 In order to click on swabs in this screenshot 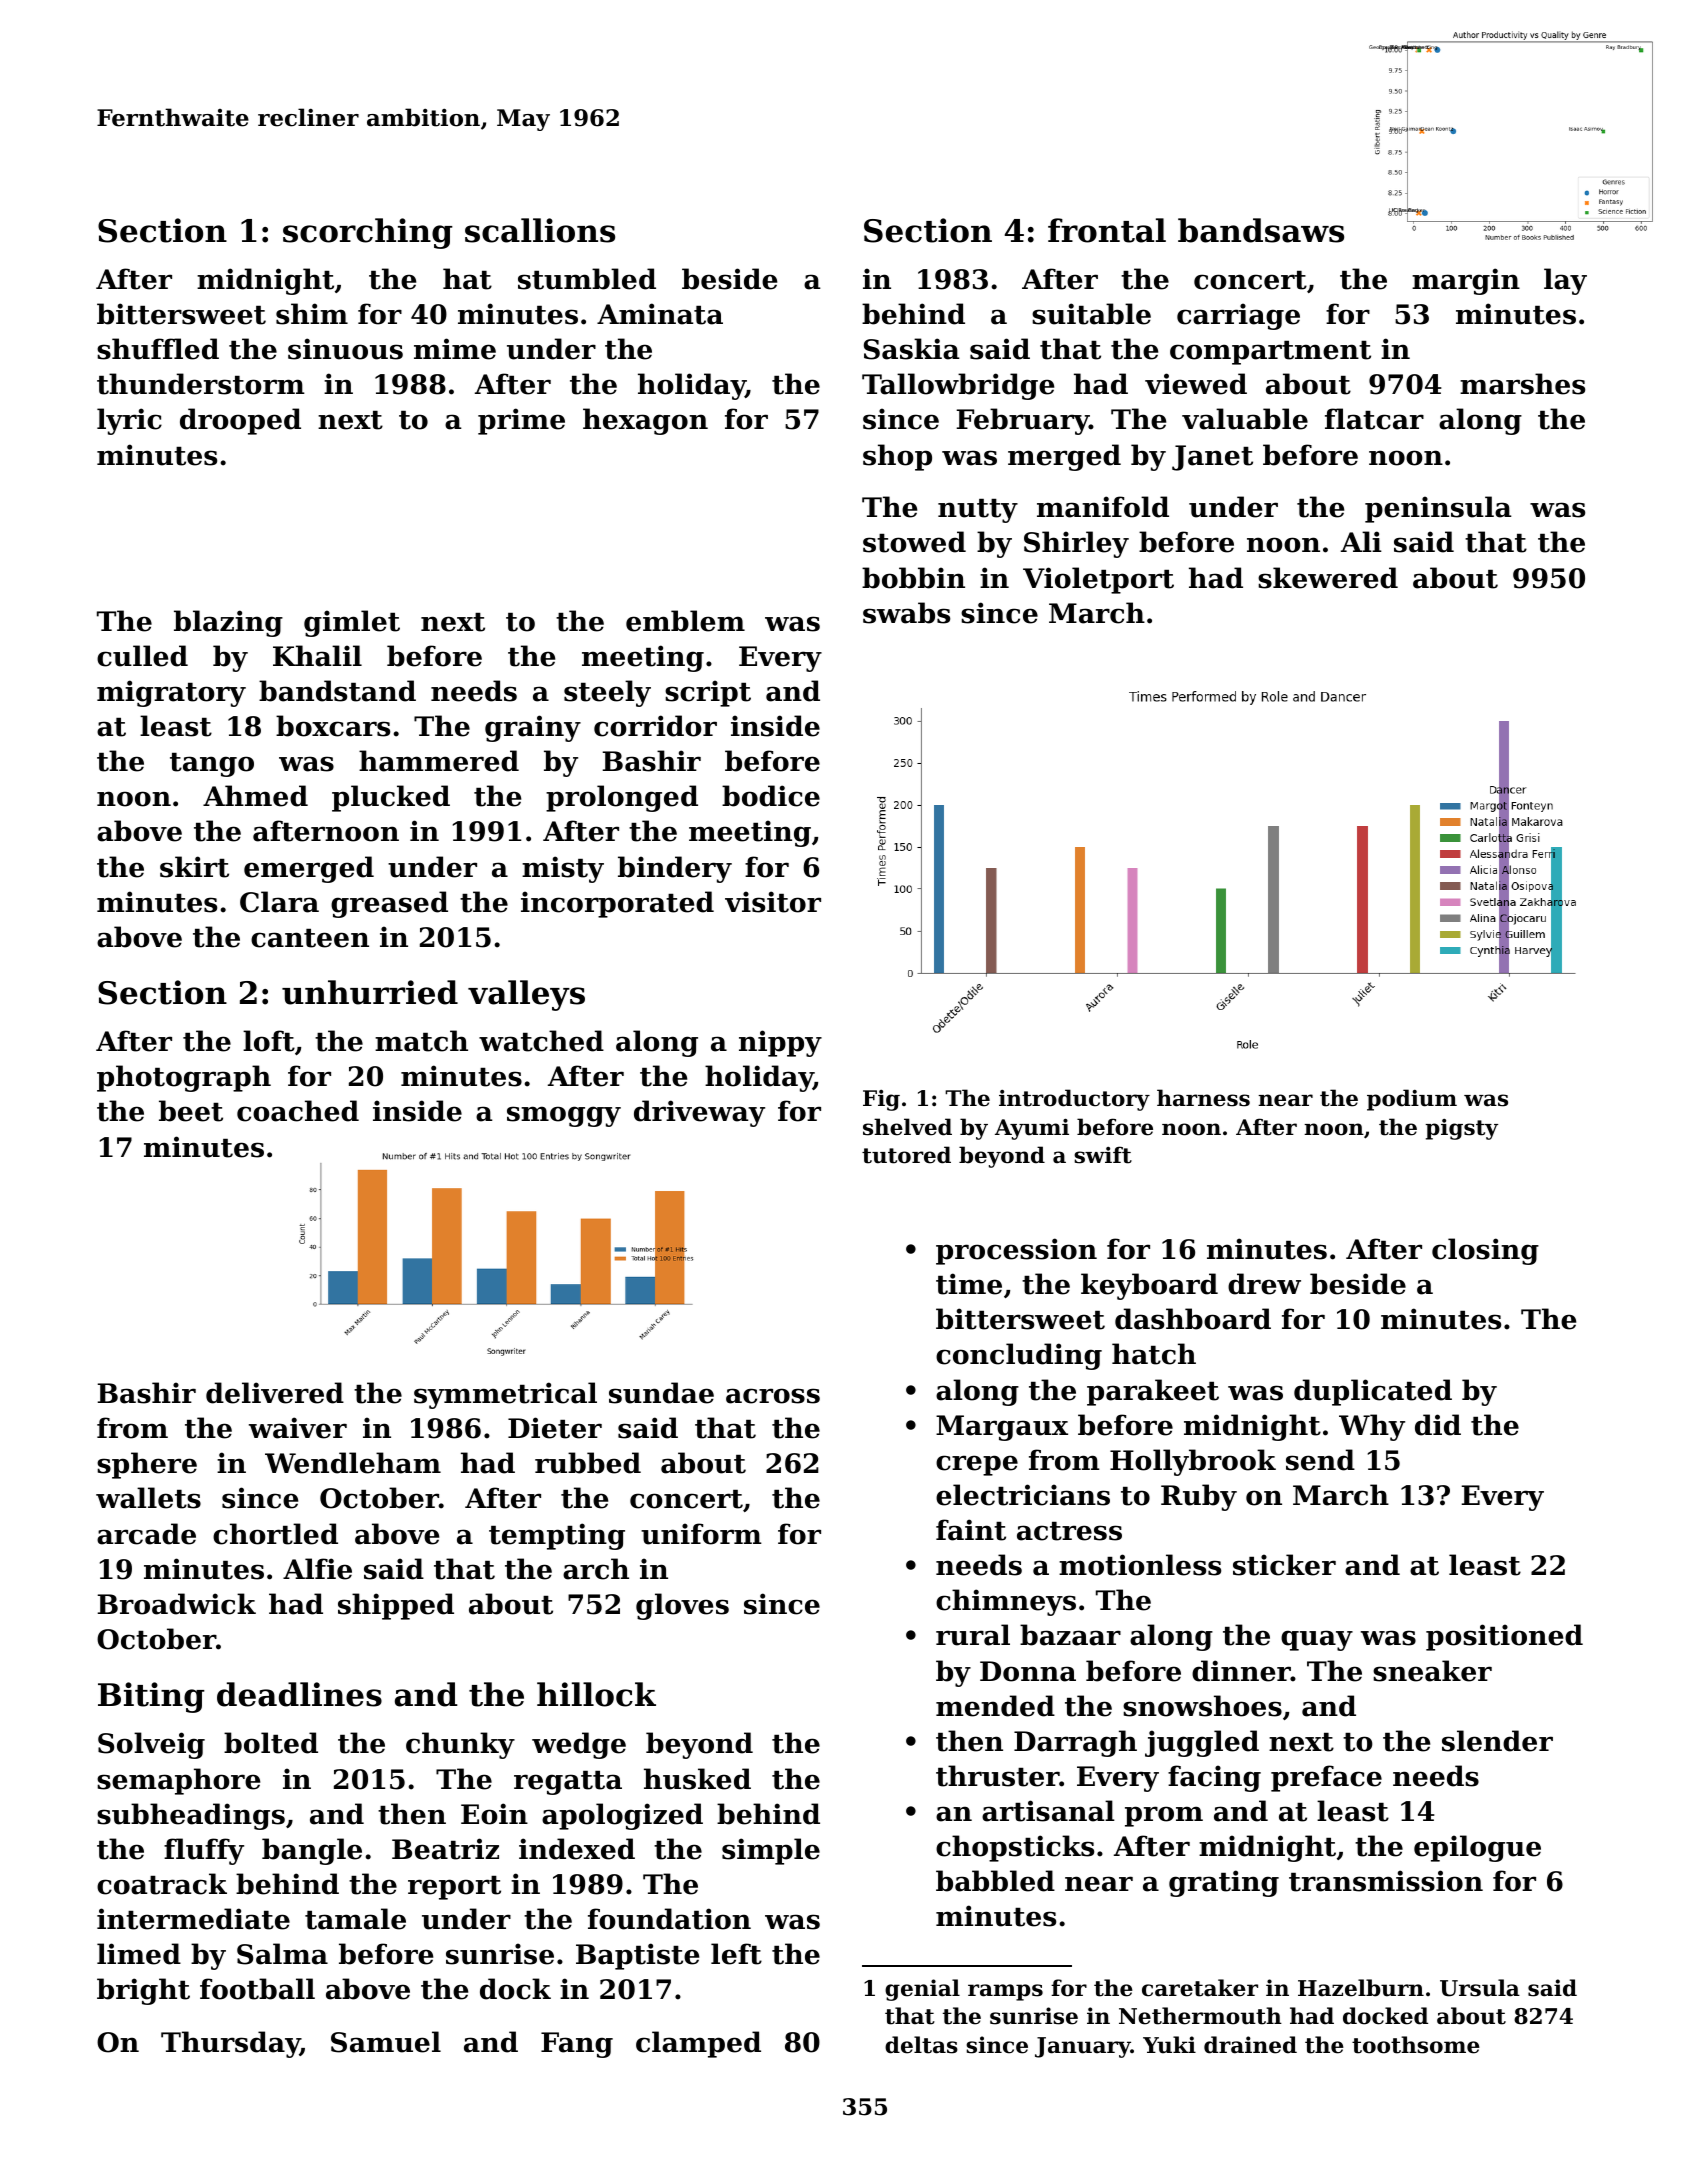, I will do `click(906, 613)`.
